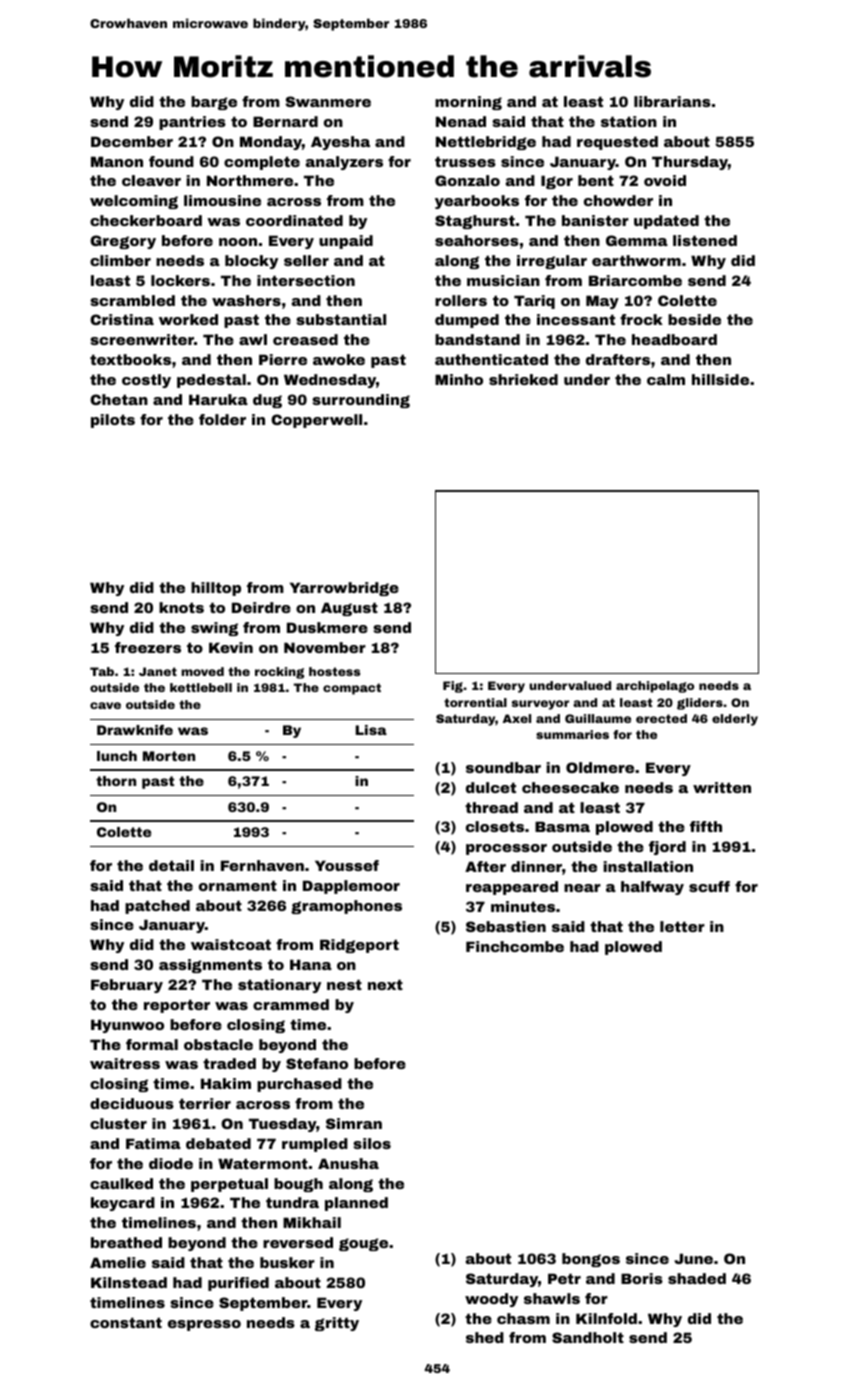 Image resolution: width=849 pixels, height=1400 pixels. Describe the element at coordinates (346, 242) in the screenshot. I see `unpaid` at that location.
